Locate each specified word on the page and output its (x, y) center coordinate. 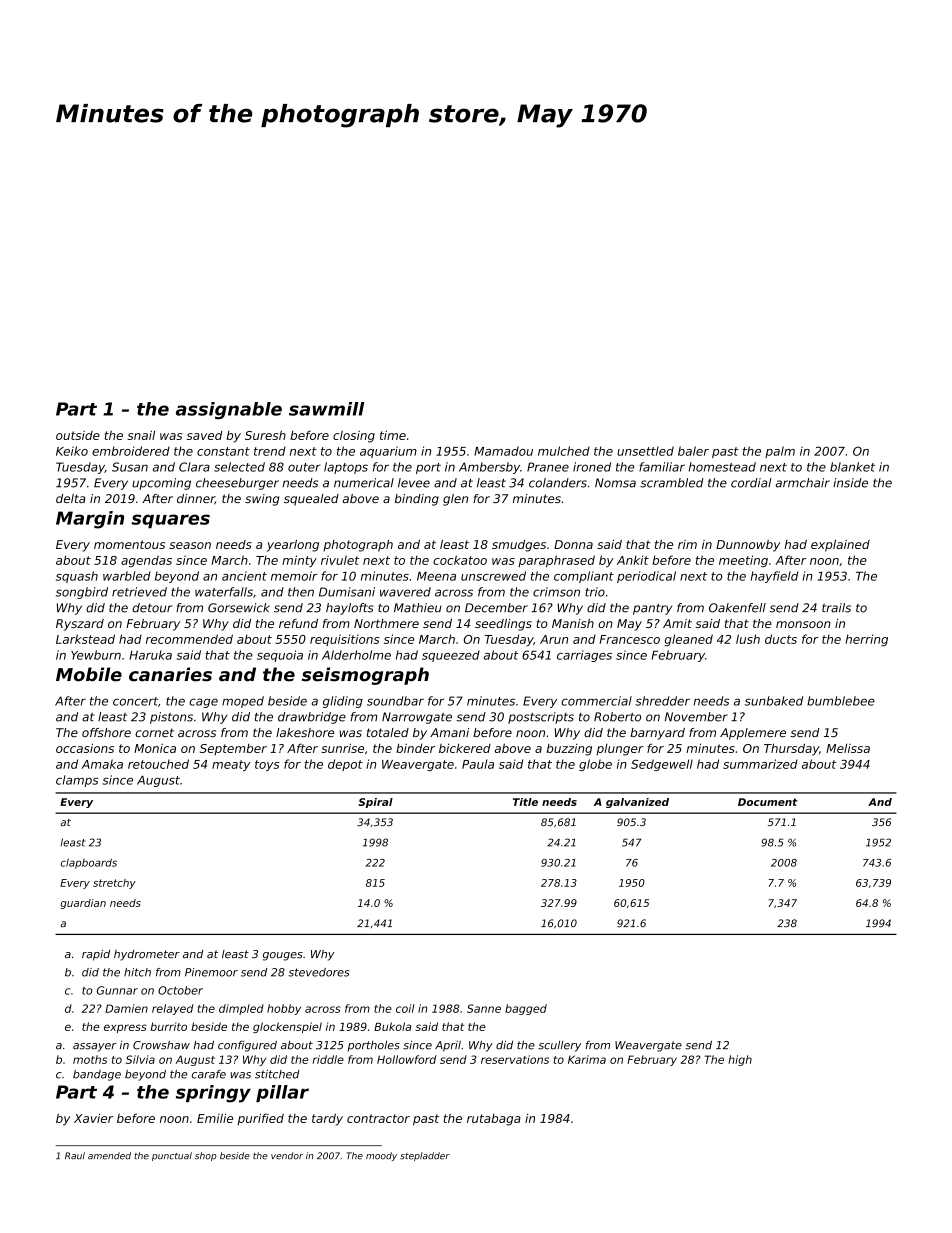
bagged (526, 1009)
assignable (229, 411)
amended (109, 1156)
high (740, 1060)
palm (780, 452)
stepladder (425, 1156)
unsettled (645, 451)
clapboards (88, 863)
